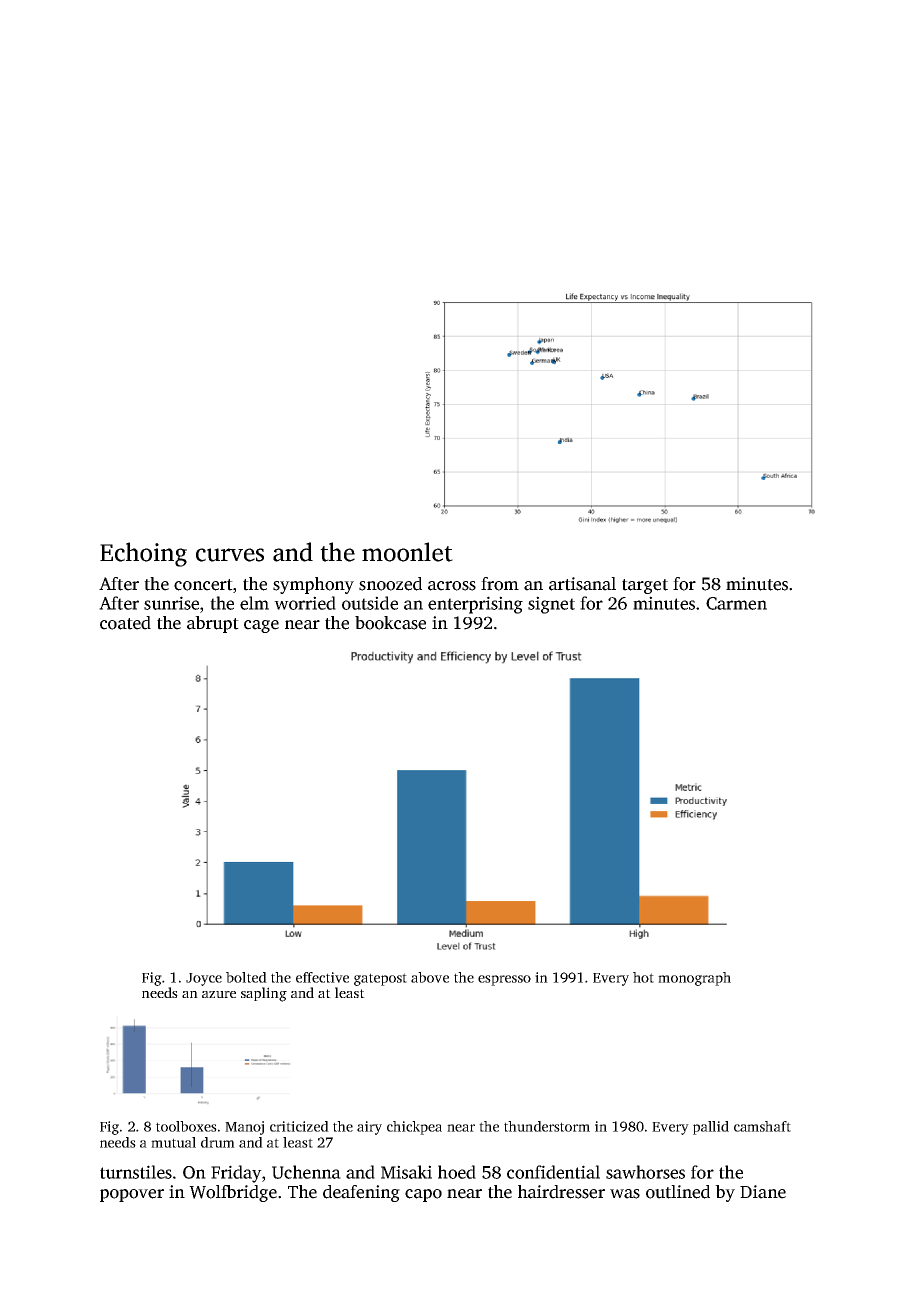 This screenshot has width=908, height=1316. What do you see at coordinates (261, 626) in the screenshot?
I see `cage` at bounding box center [261, 626].
